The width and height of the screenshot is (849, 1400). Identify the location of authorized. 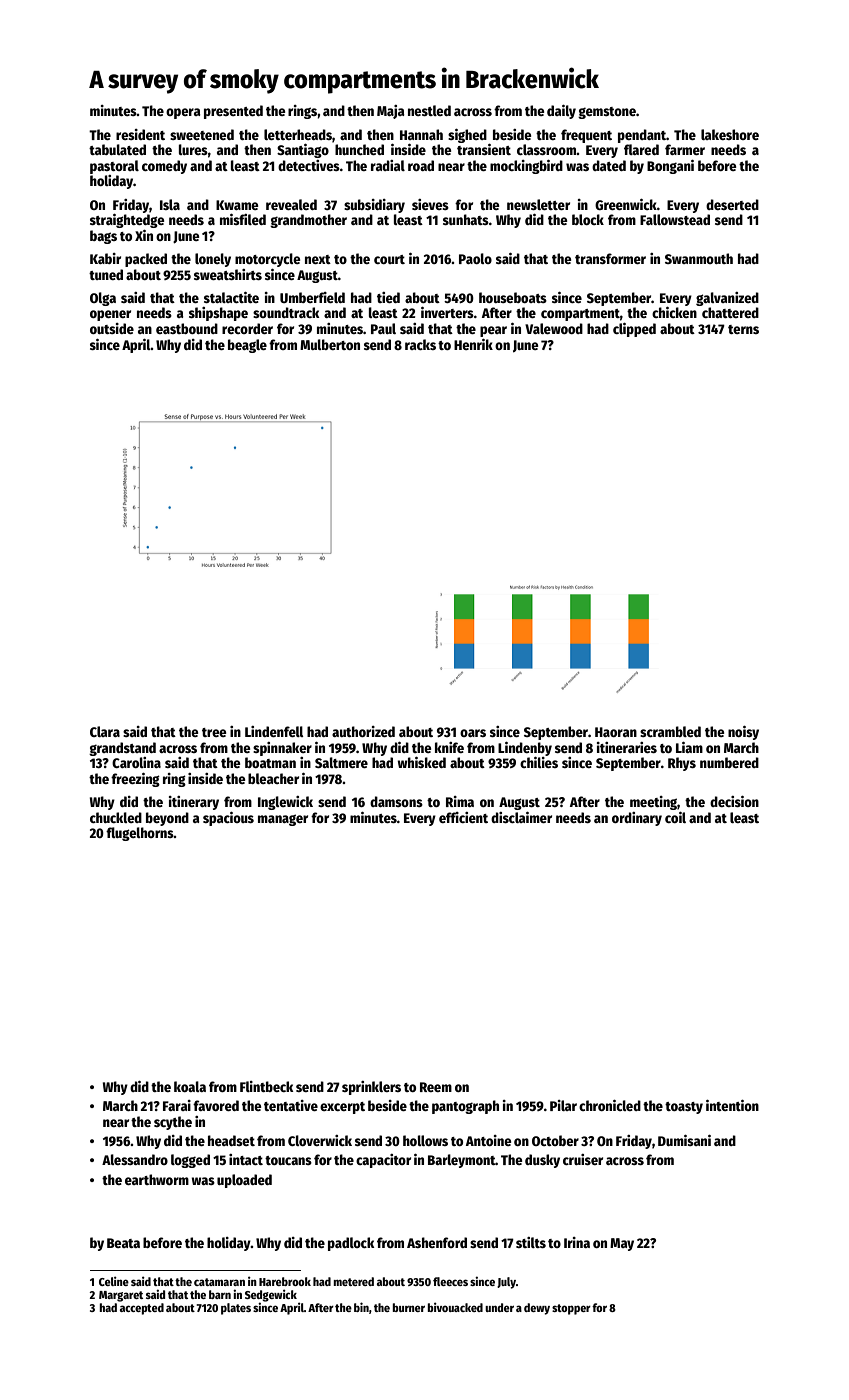
(363, 731).
